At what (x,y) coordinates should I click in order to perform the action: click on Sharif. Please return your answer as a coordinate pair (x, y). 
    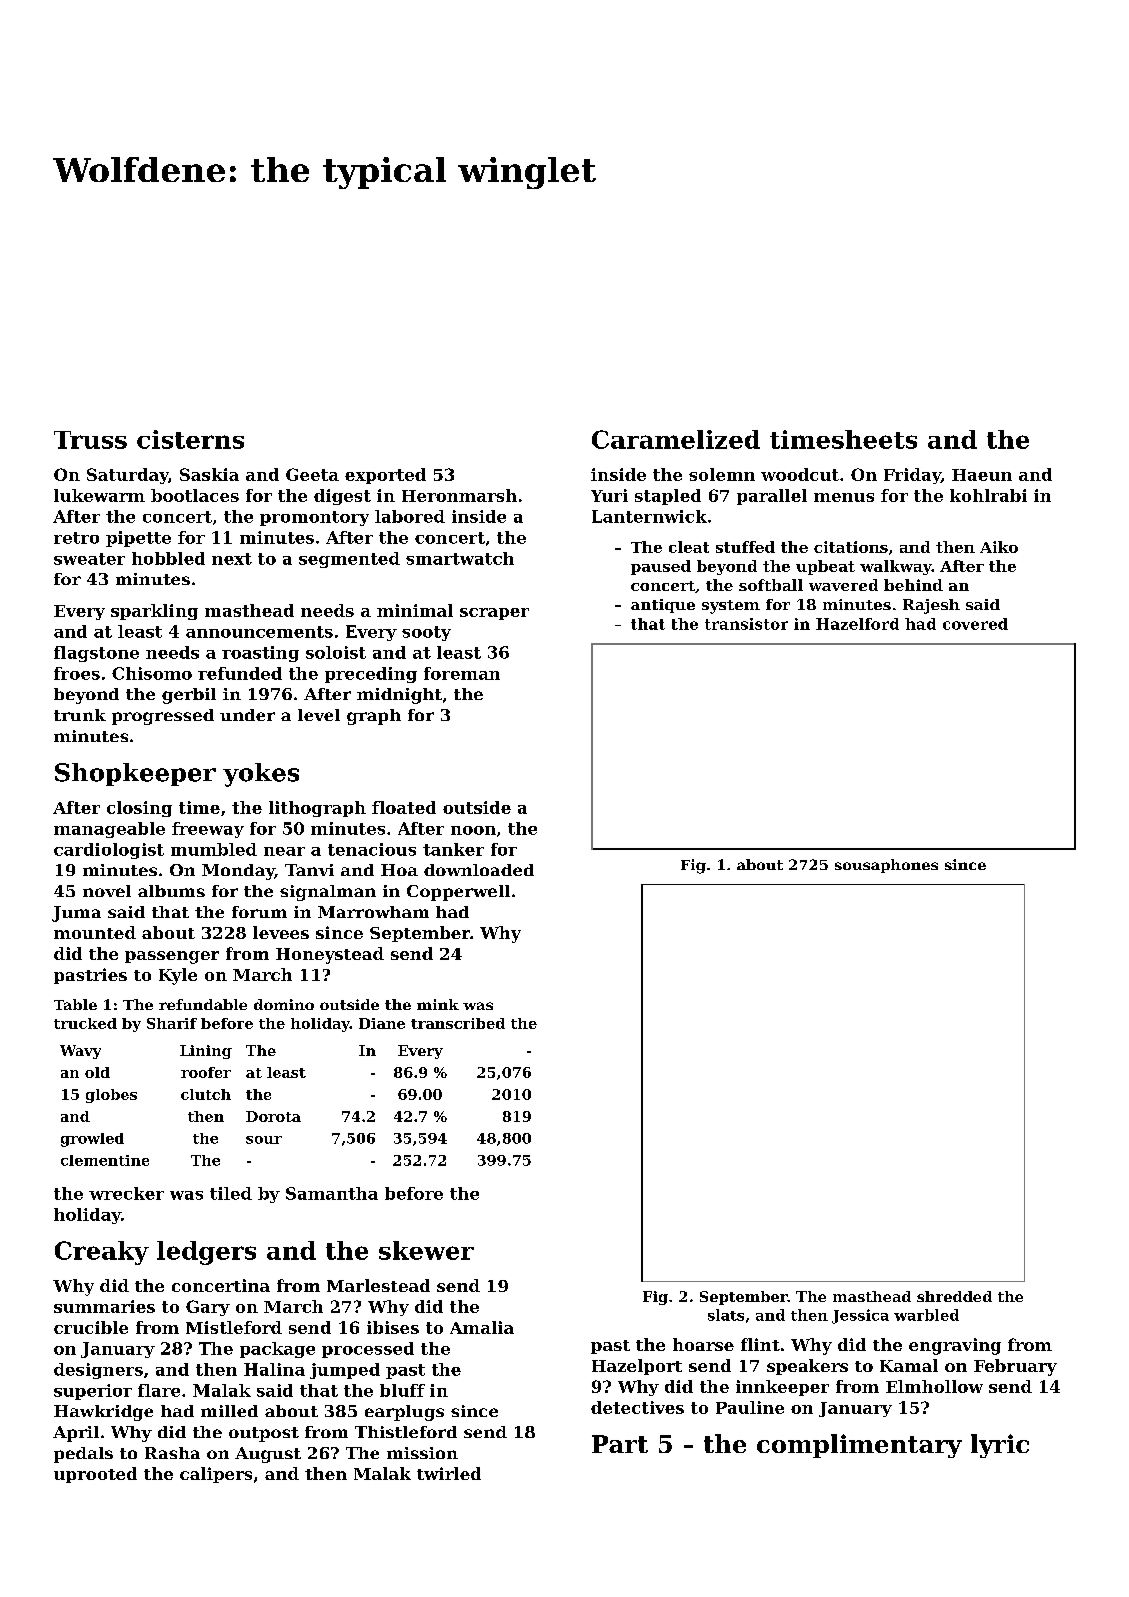
    Looking at the image, I should click on (172, 1023).
